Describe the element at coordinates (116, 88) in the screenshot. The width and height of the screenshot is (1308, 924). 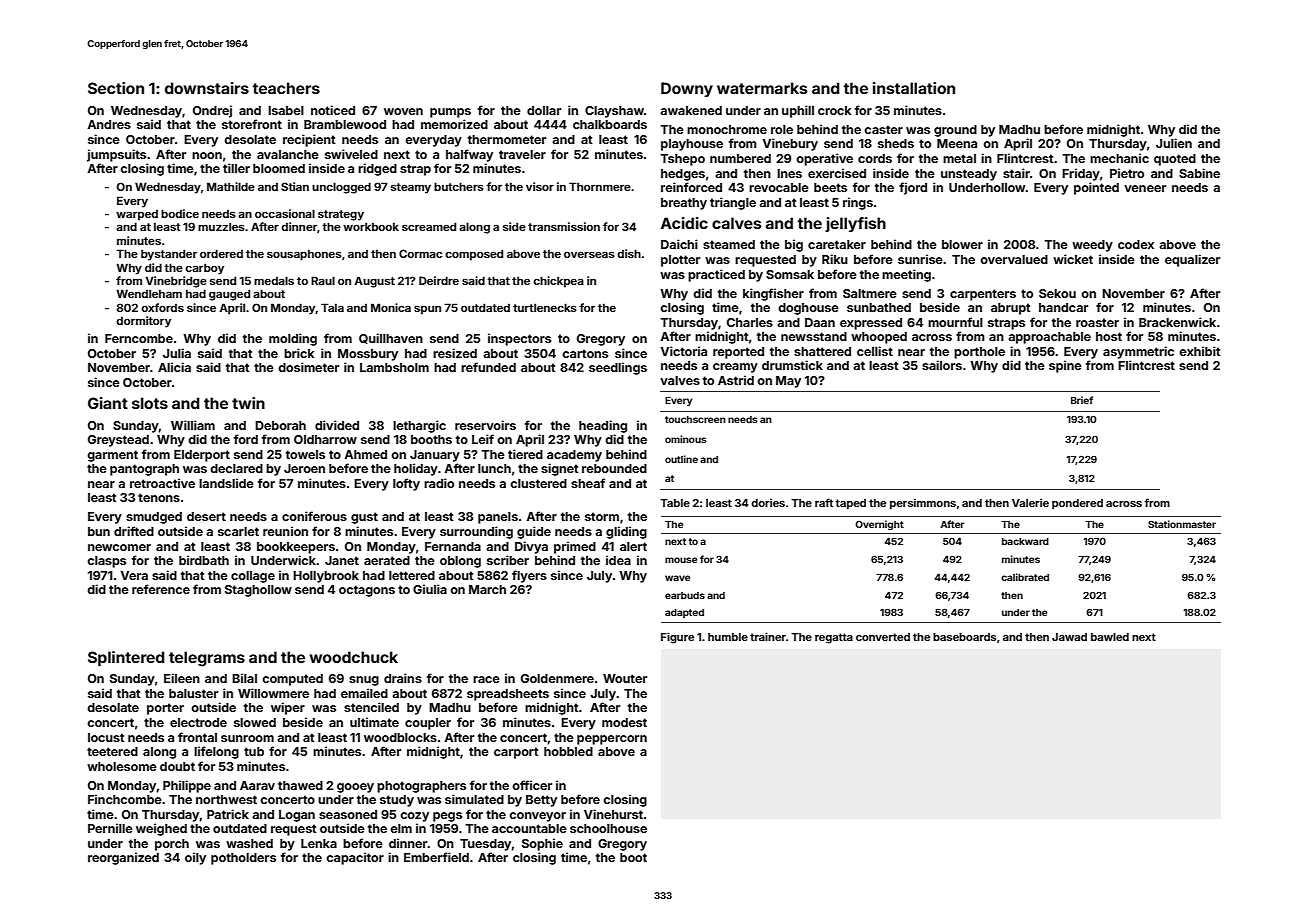
I see `Section` at that location.
